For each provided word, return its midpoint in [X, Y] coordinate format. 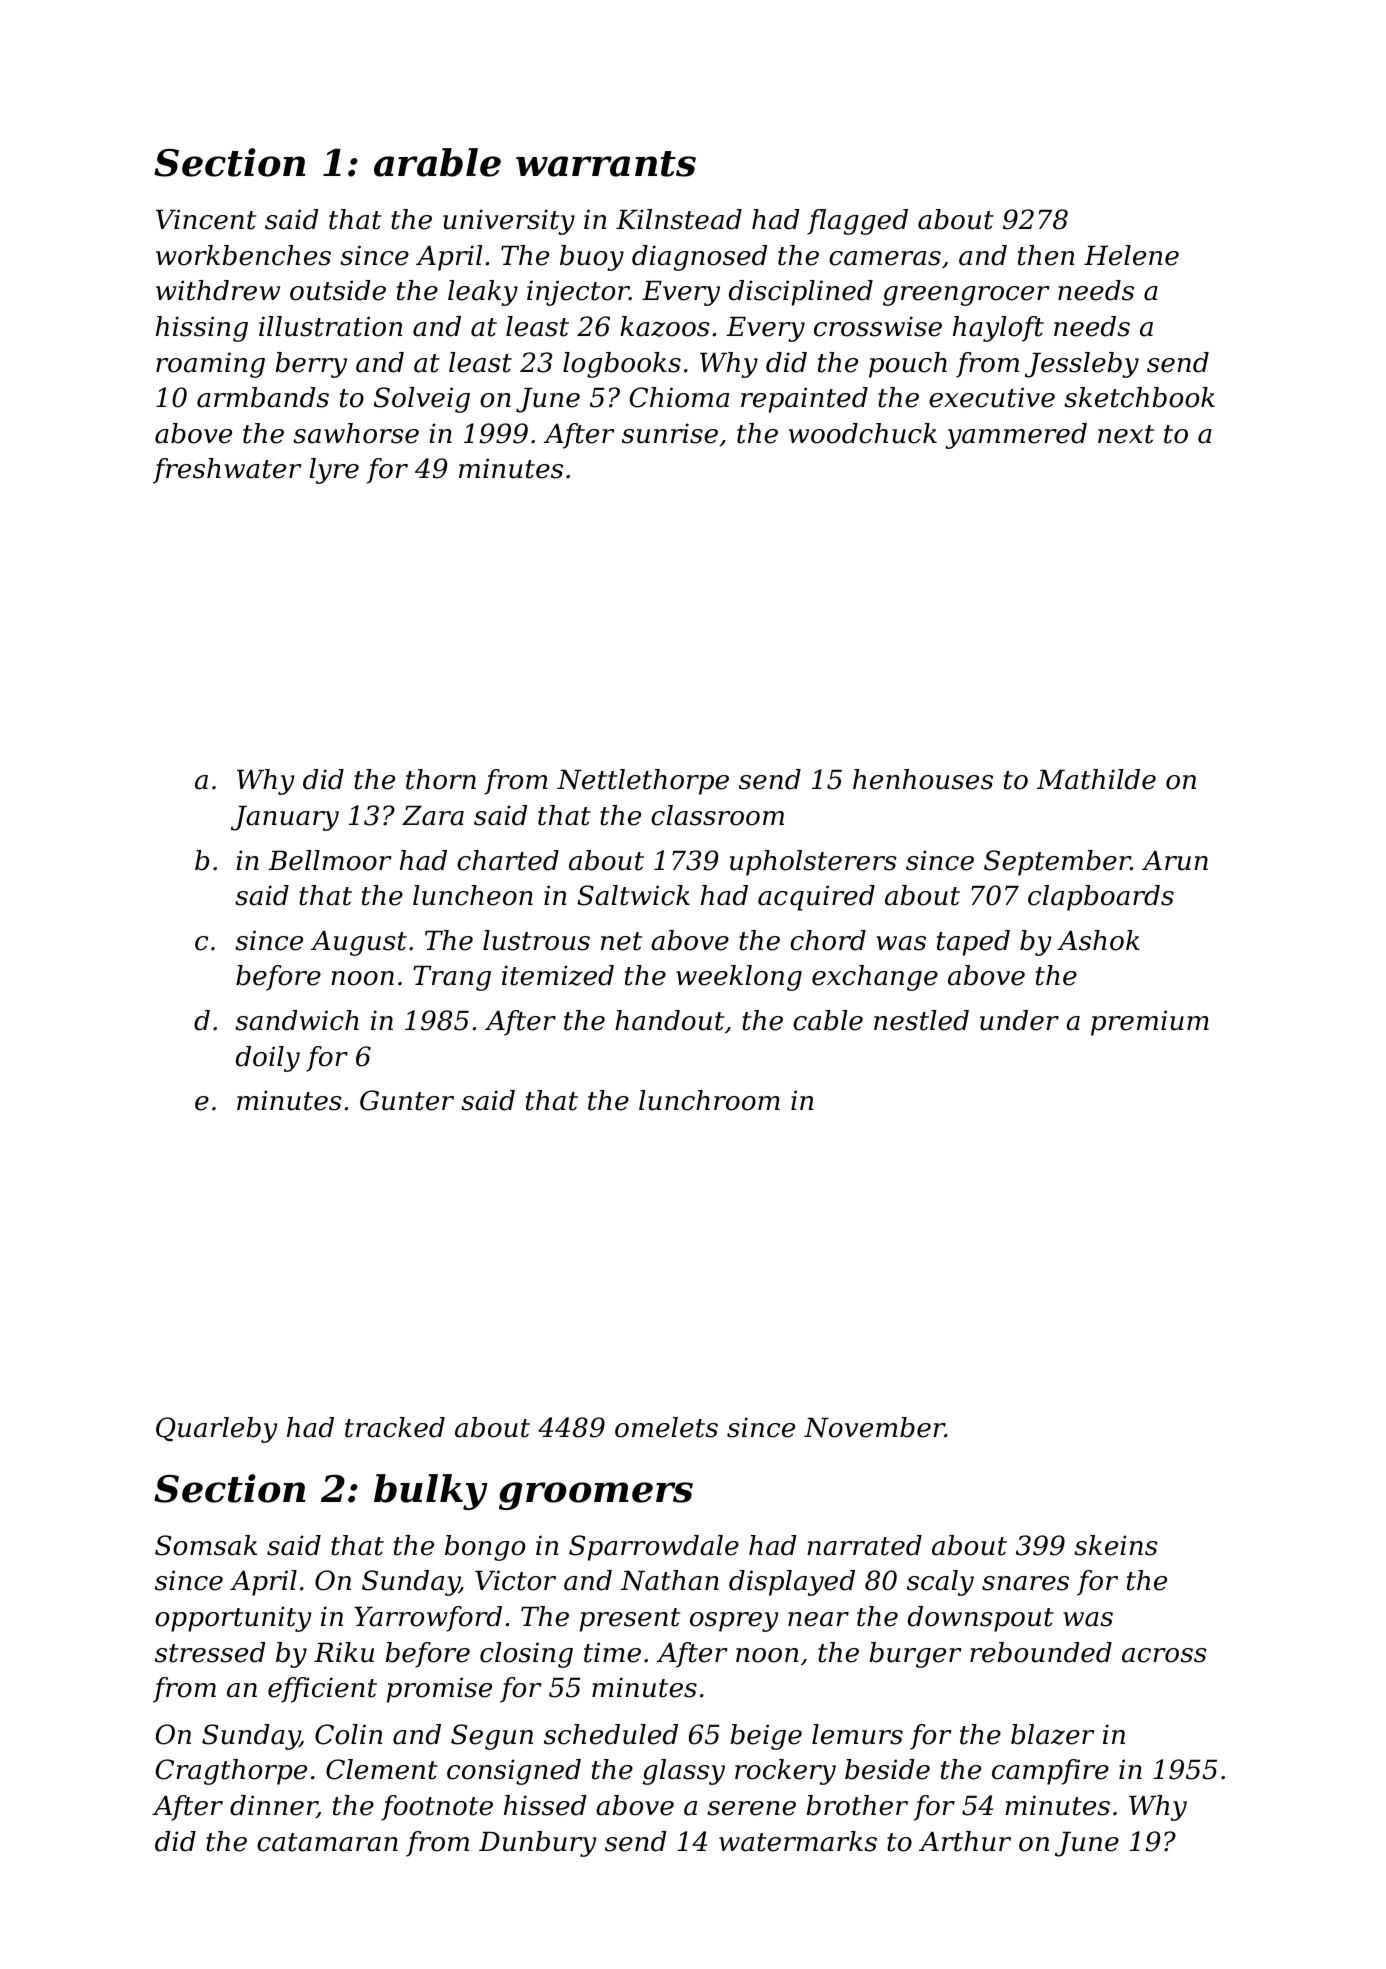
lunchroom [709, 1100]
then [1046, 255]
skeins [1116, 1545]
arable [437, 162]
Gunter [407, 1100]
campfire [1050, 1772]
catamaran [327, 1842]
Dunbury [537, 1844]
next [1126, 434]
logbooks [622, 365]
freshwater [227, 471]
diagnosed [699, 258]
